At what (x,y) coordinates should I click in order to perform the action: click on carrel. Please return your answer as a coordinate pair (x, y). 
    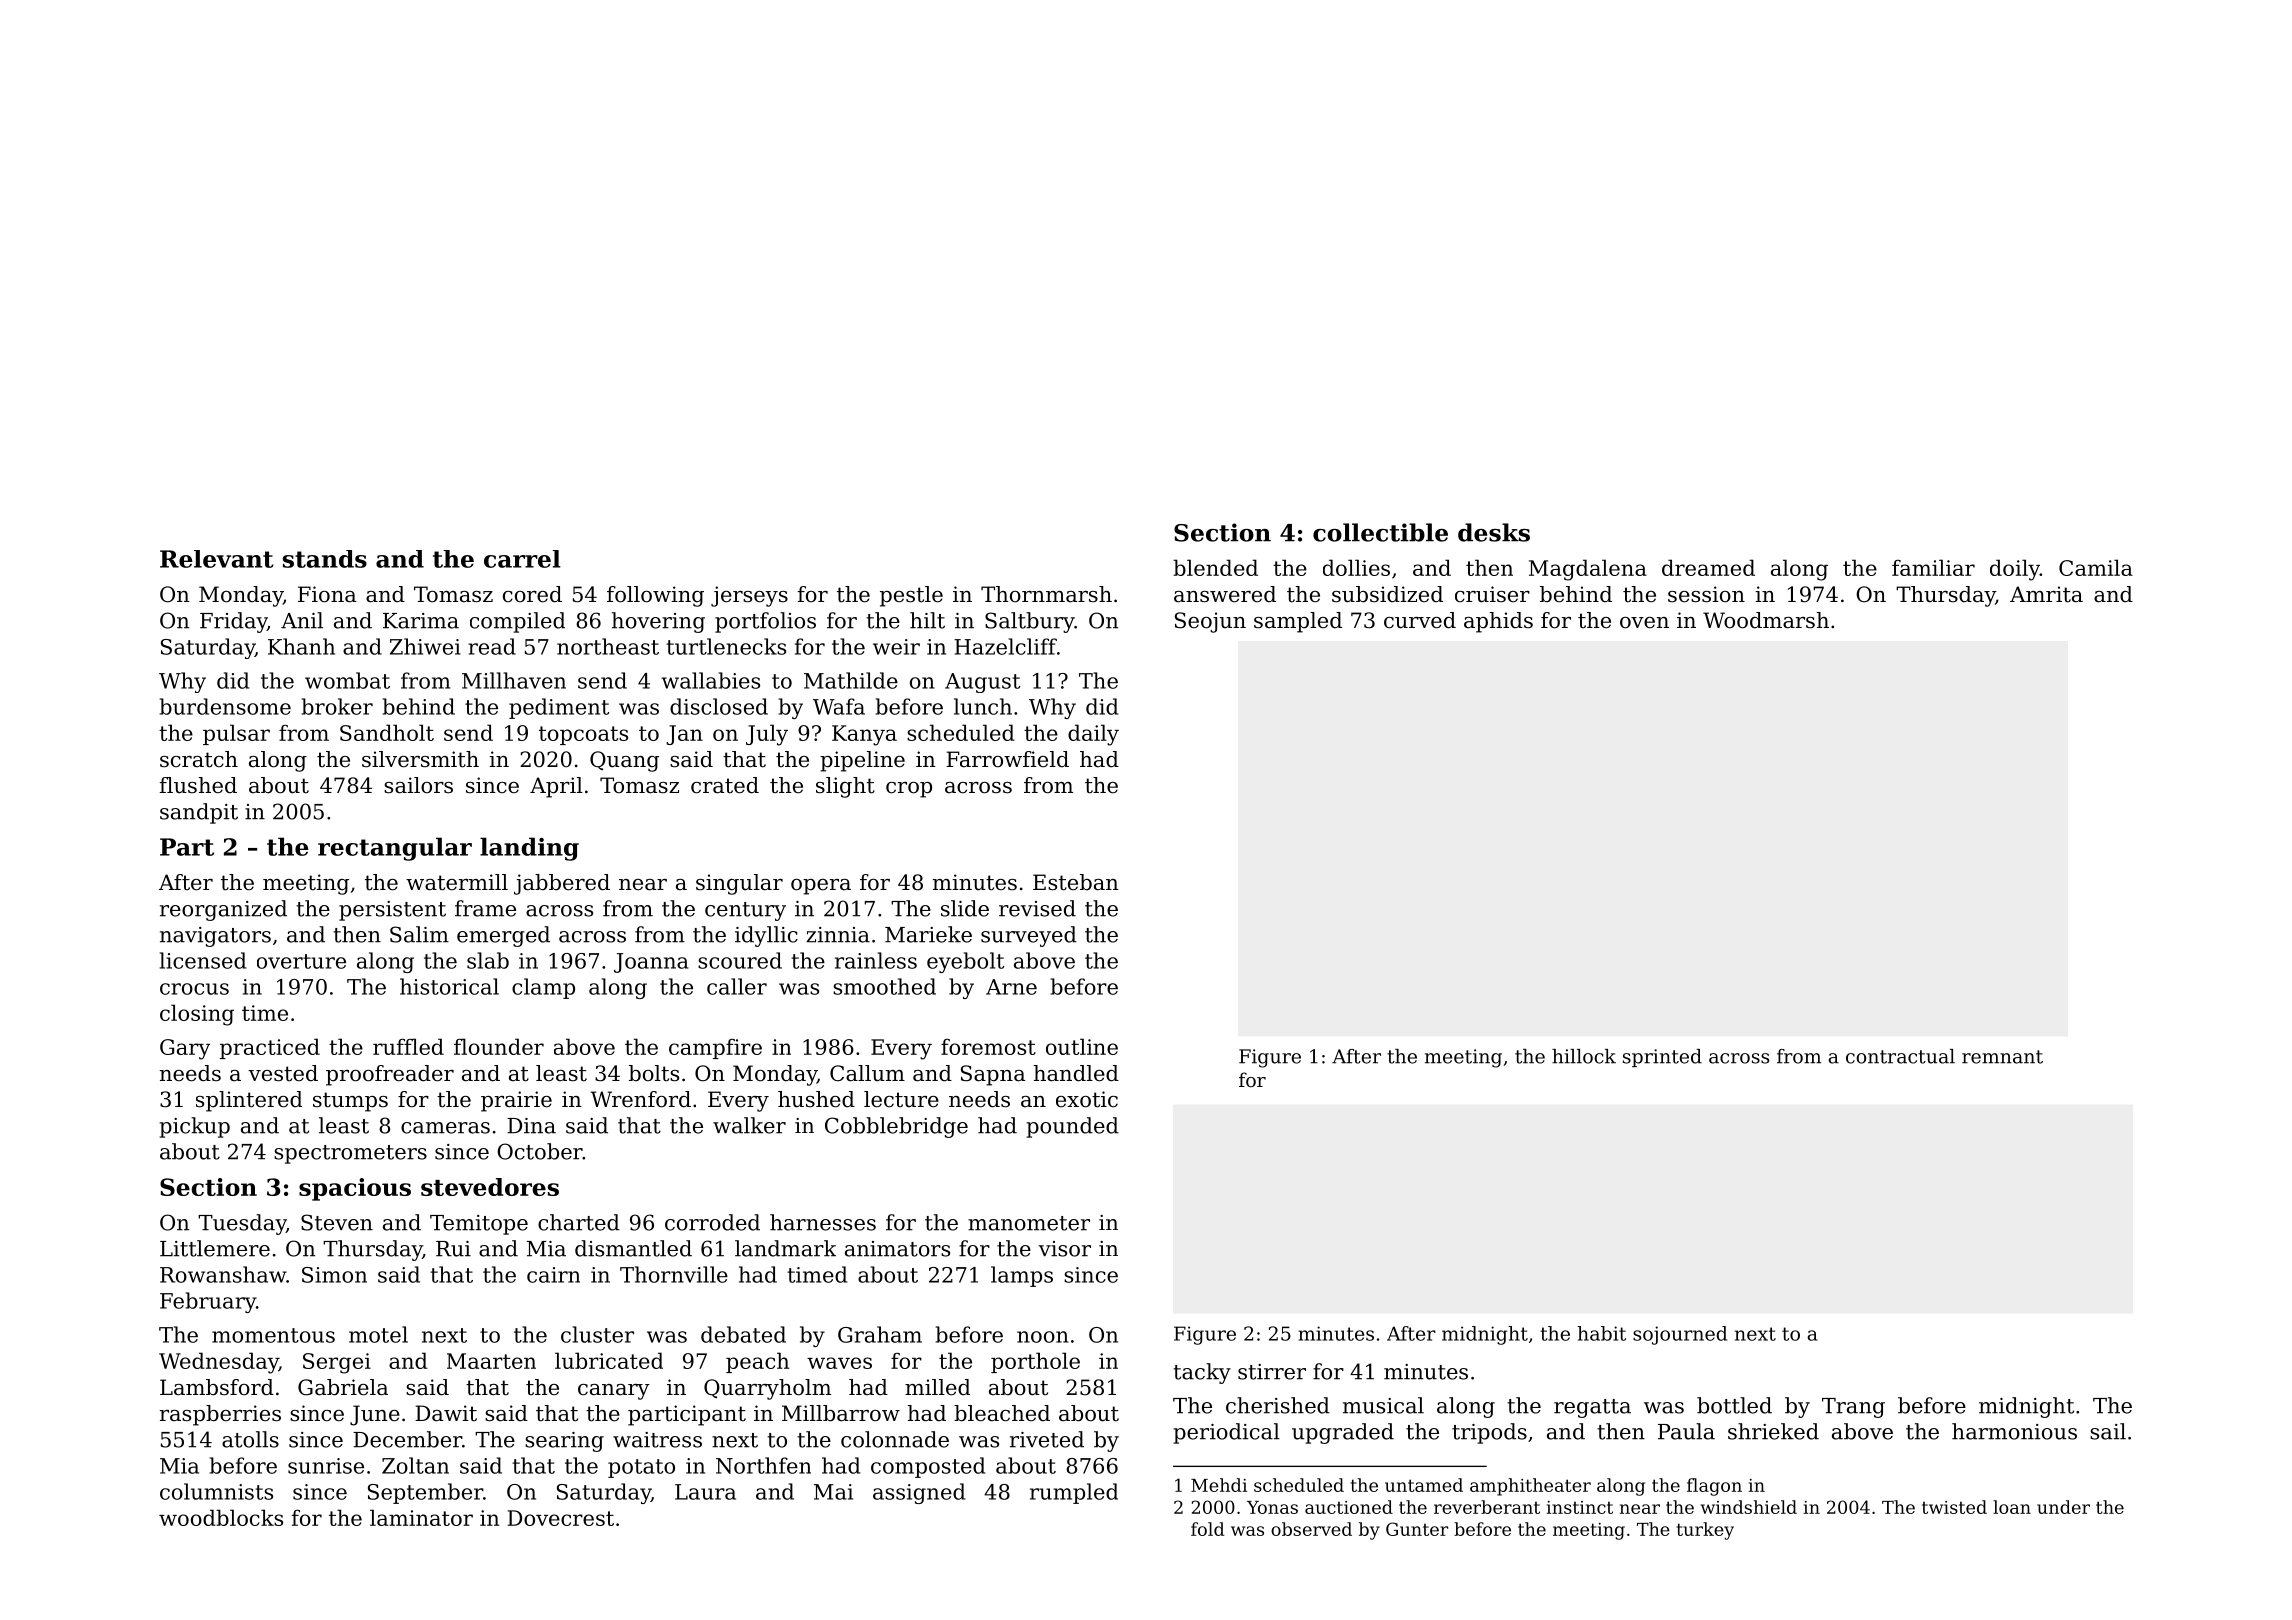
    Looking at the image, I should click on (522, 559).
